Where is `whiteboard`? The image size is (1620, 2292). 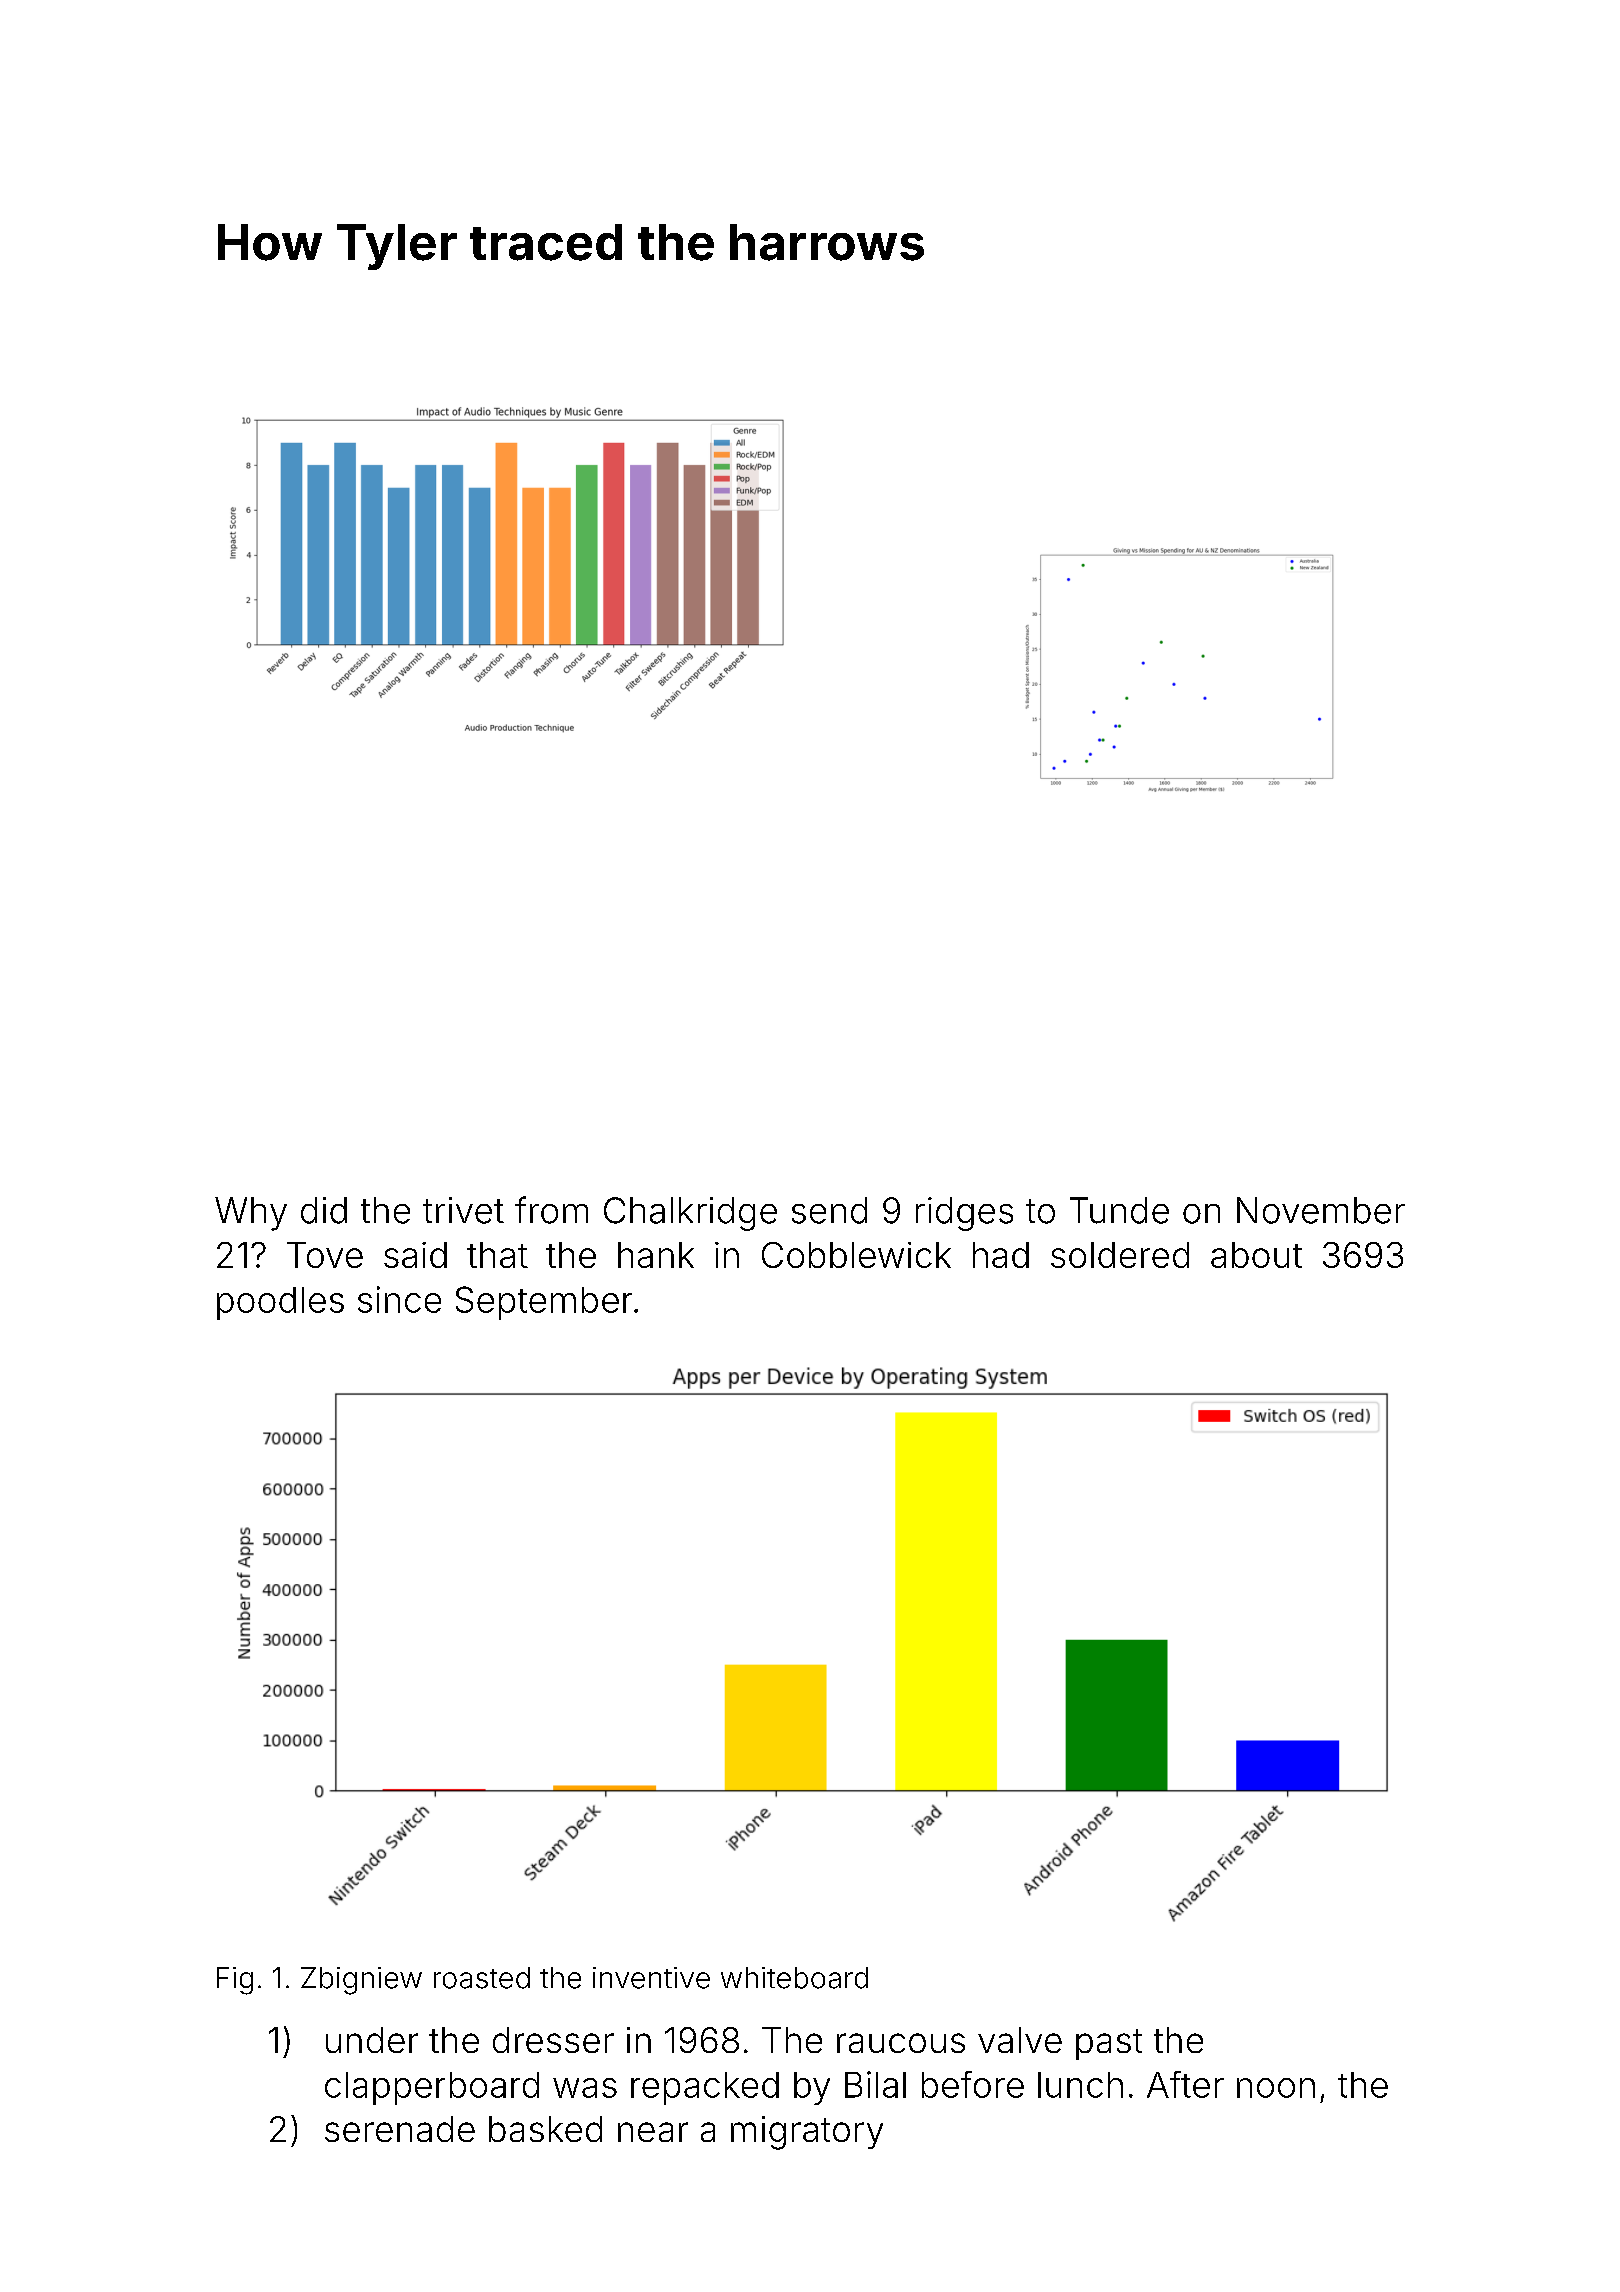
whiteboard is located at coordinates (794, 1978).
